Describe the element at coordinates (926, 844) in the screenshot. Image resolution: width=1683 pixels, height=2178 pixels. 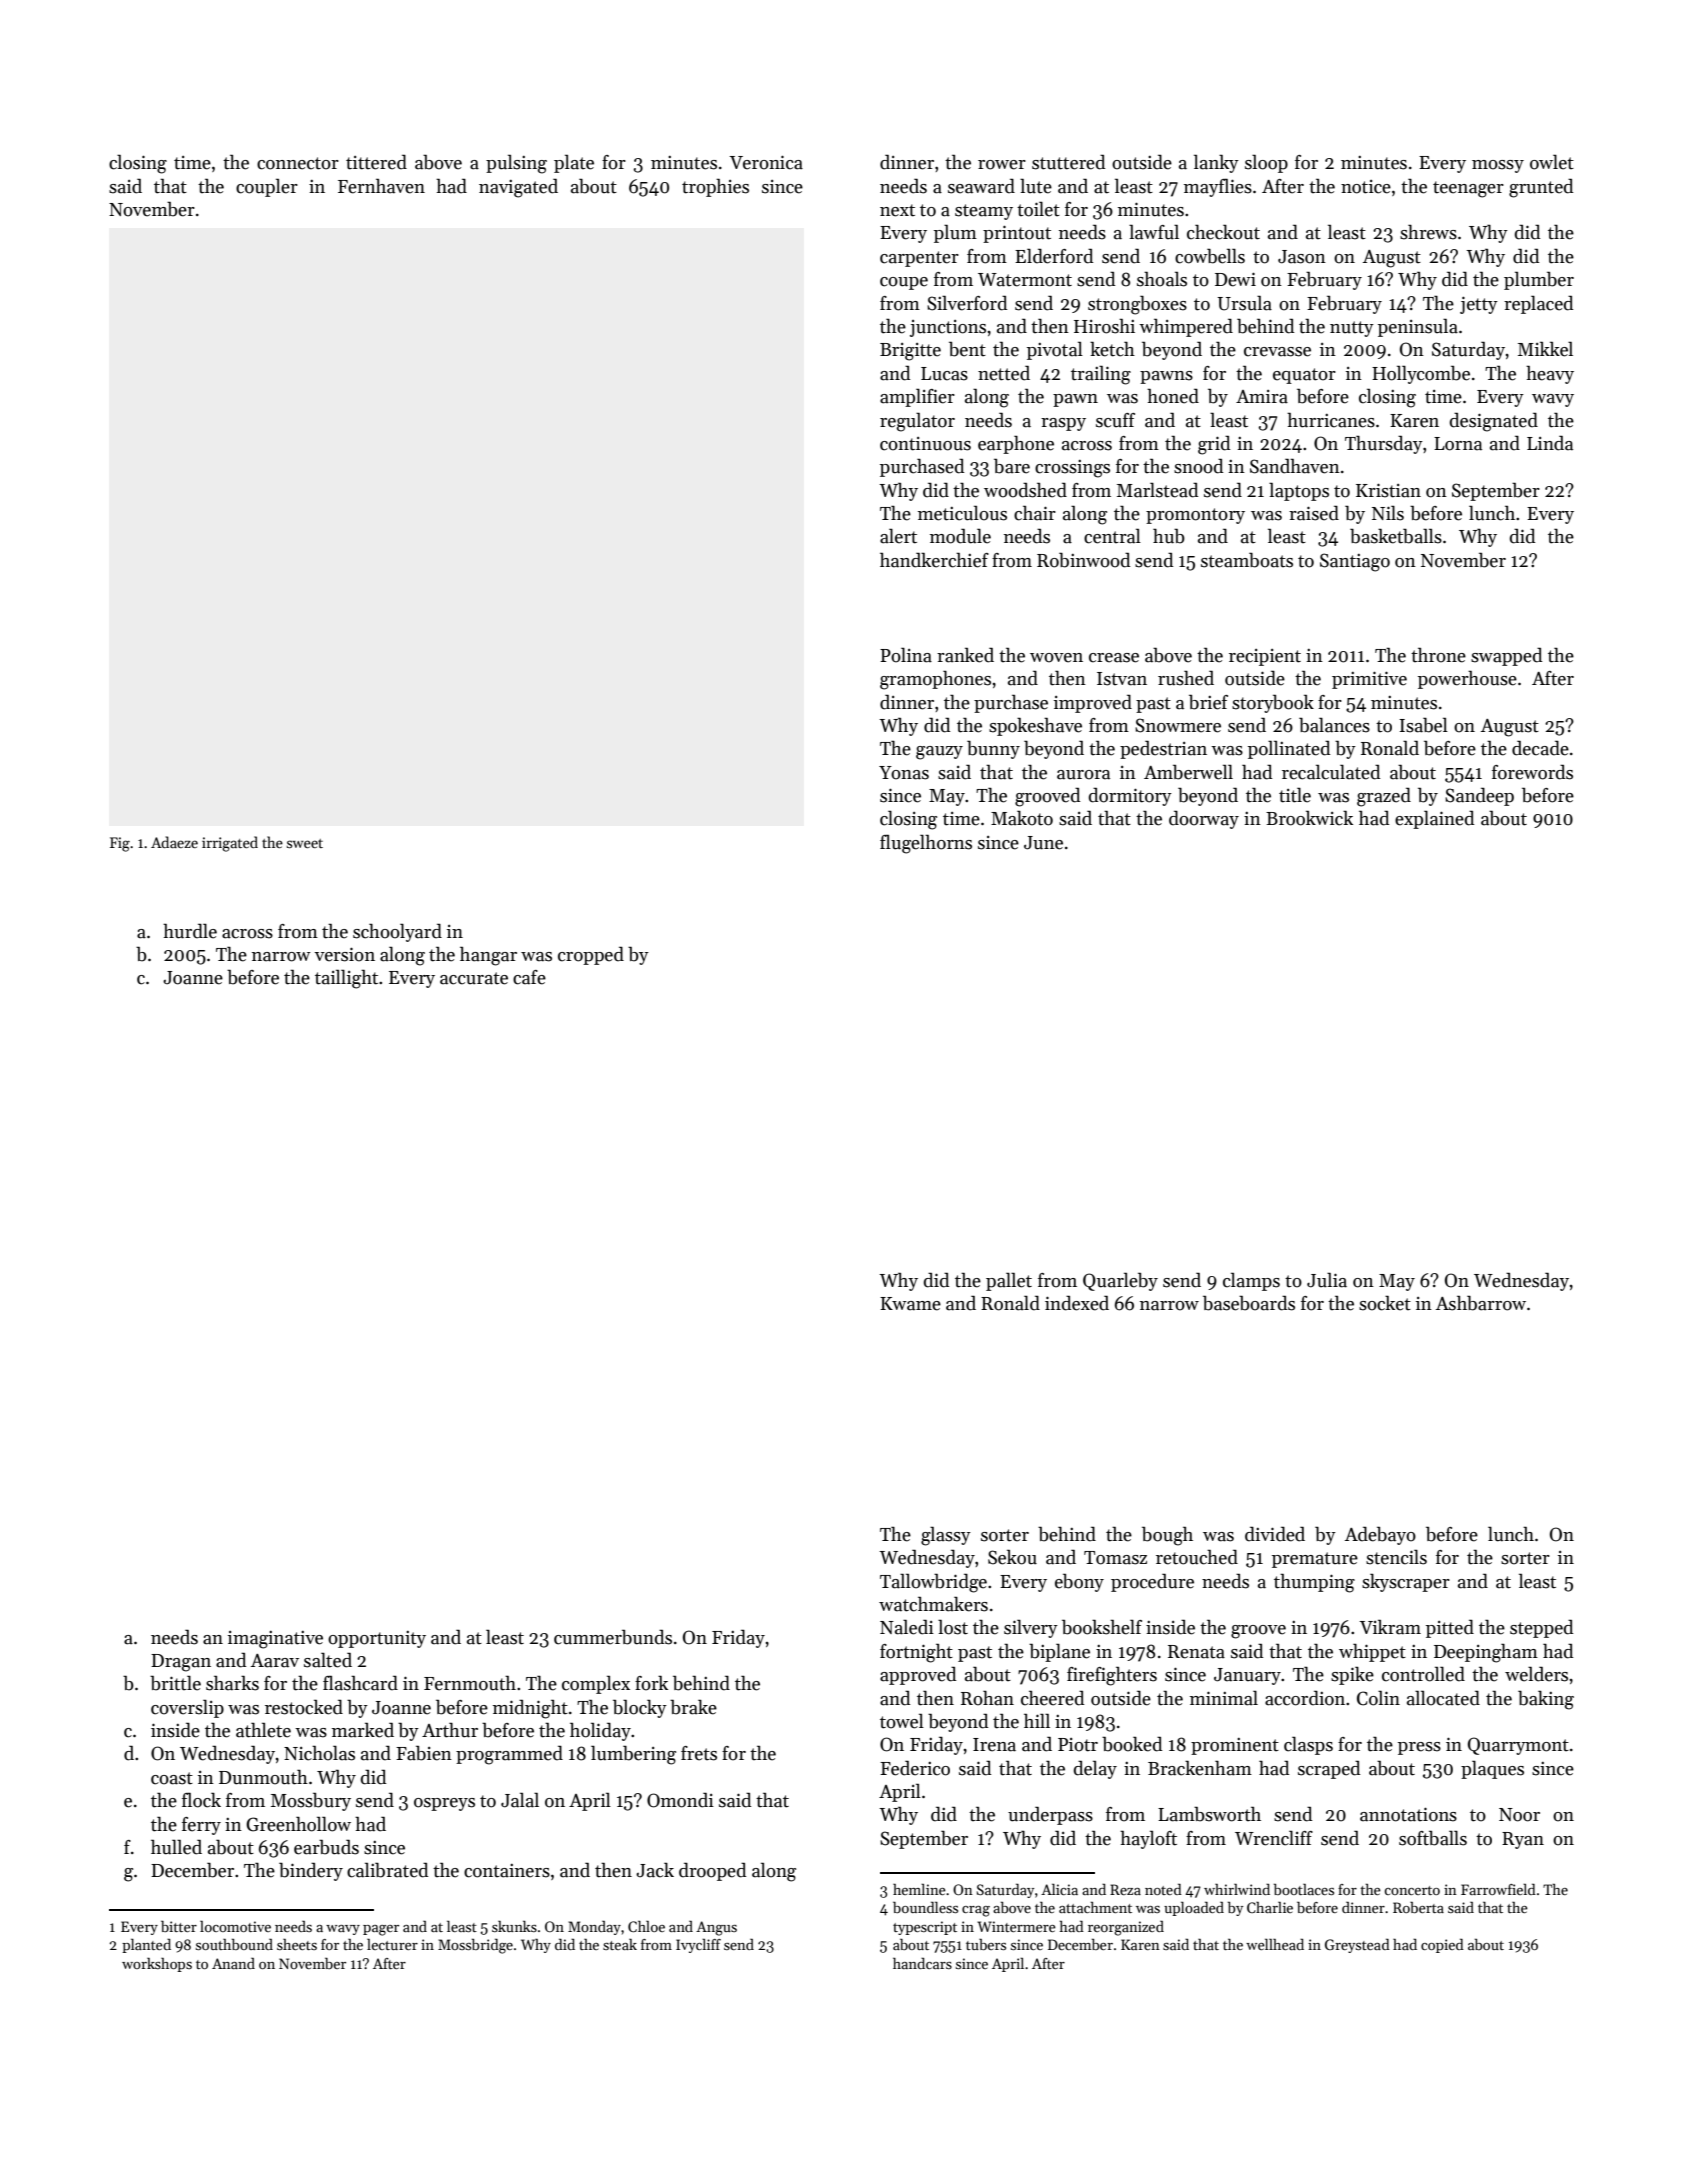
I see `flugelhorns` at that location.
